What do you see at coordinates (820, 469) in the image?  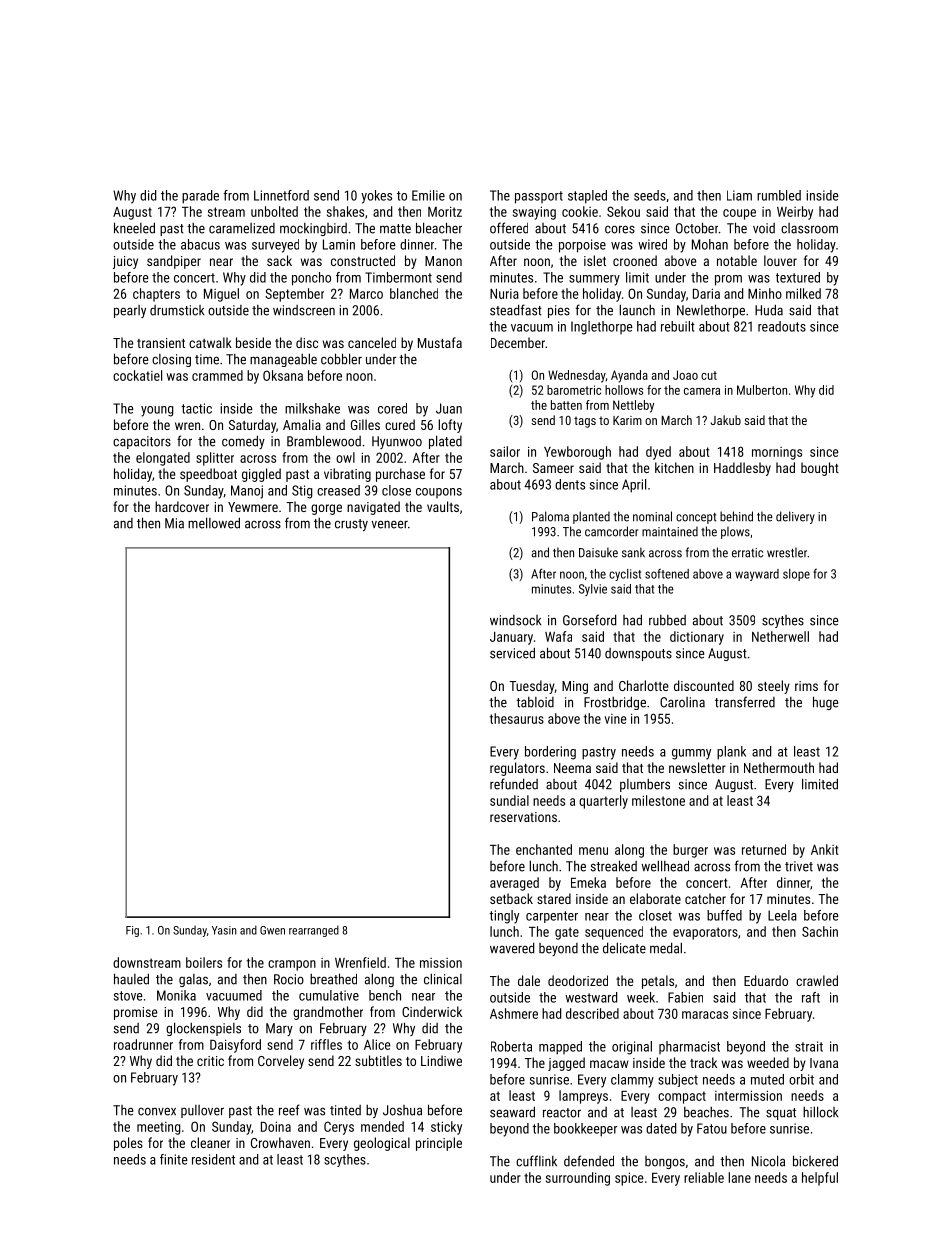 I see `bought` at bounding box center [820, 469].
